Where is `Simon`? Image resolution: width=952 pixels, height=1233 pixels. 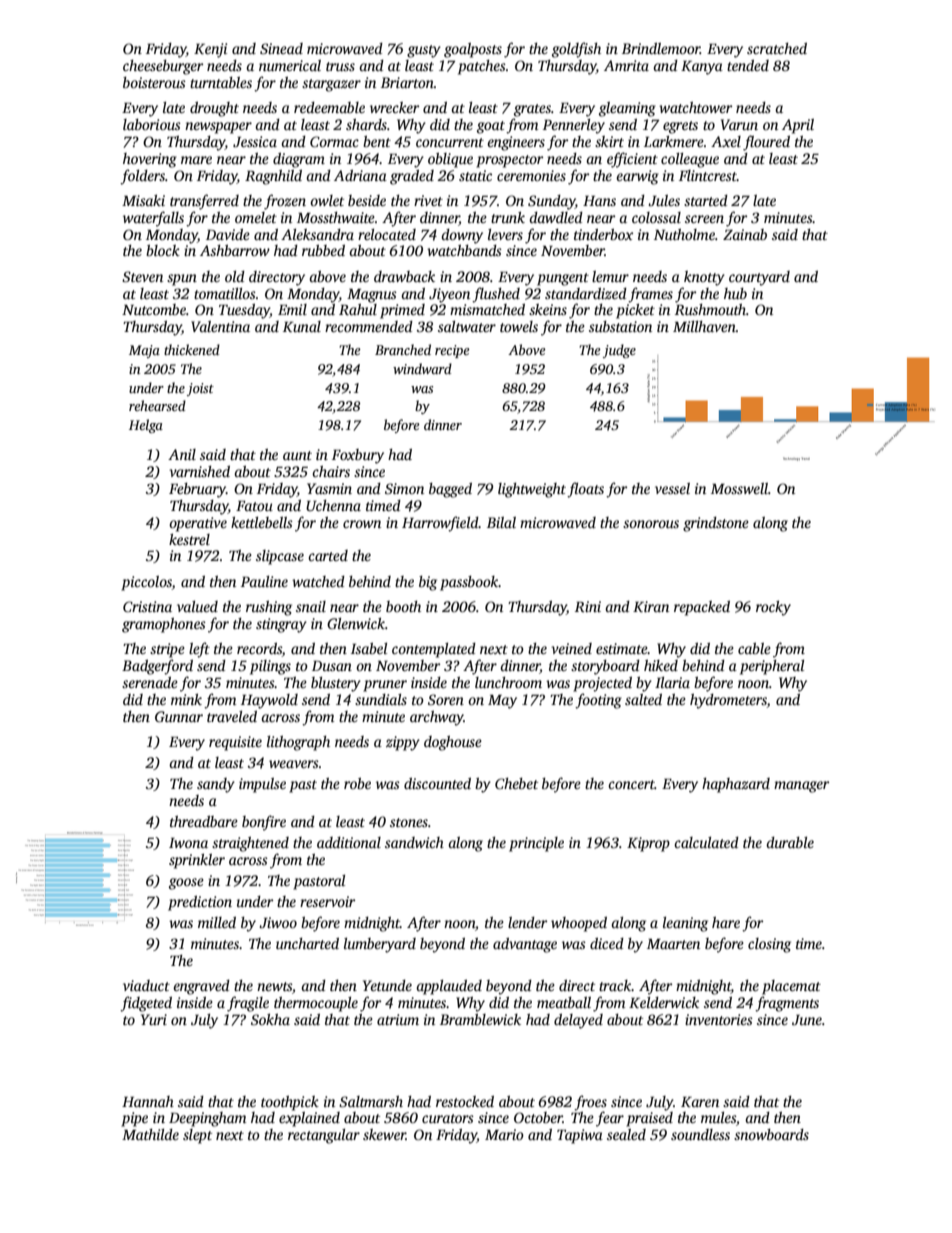 Simon is located at coordinates (404, 488).
